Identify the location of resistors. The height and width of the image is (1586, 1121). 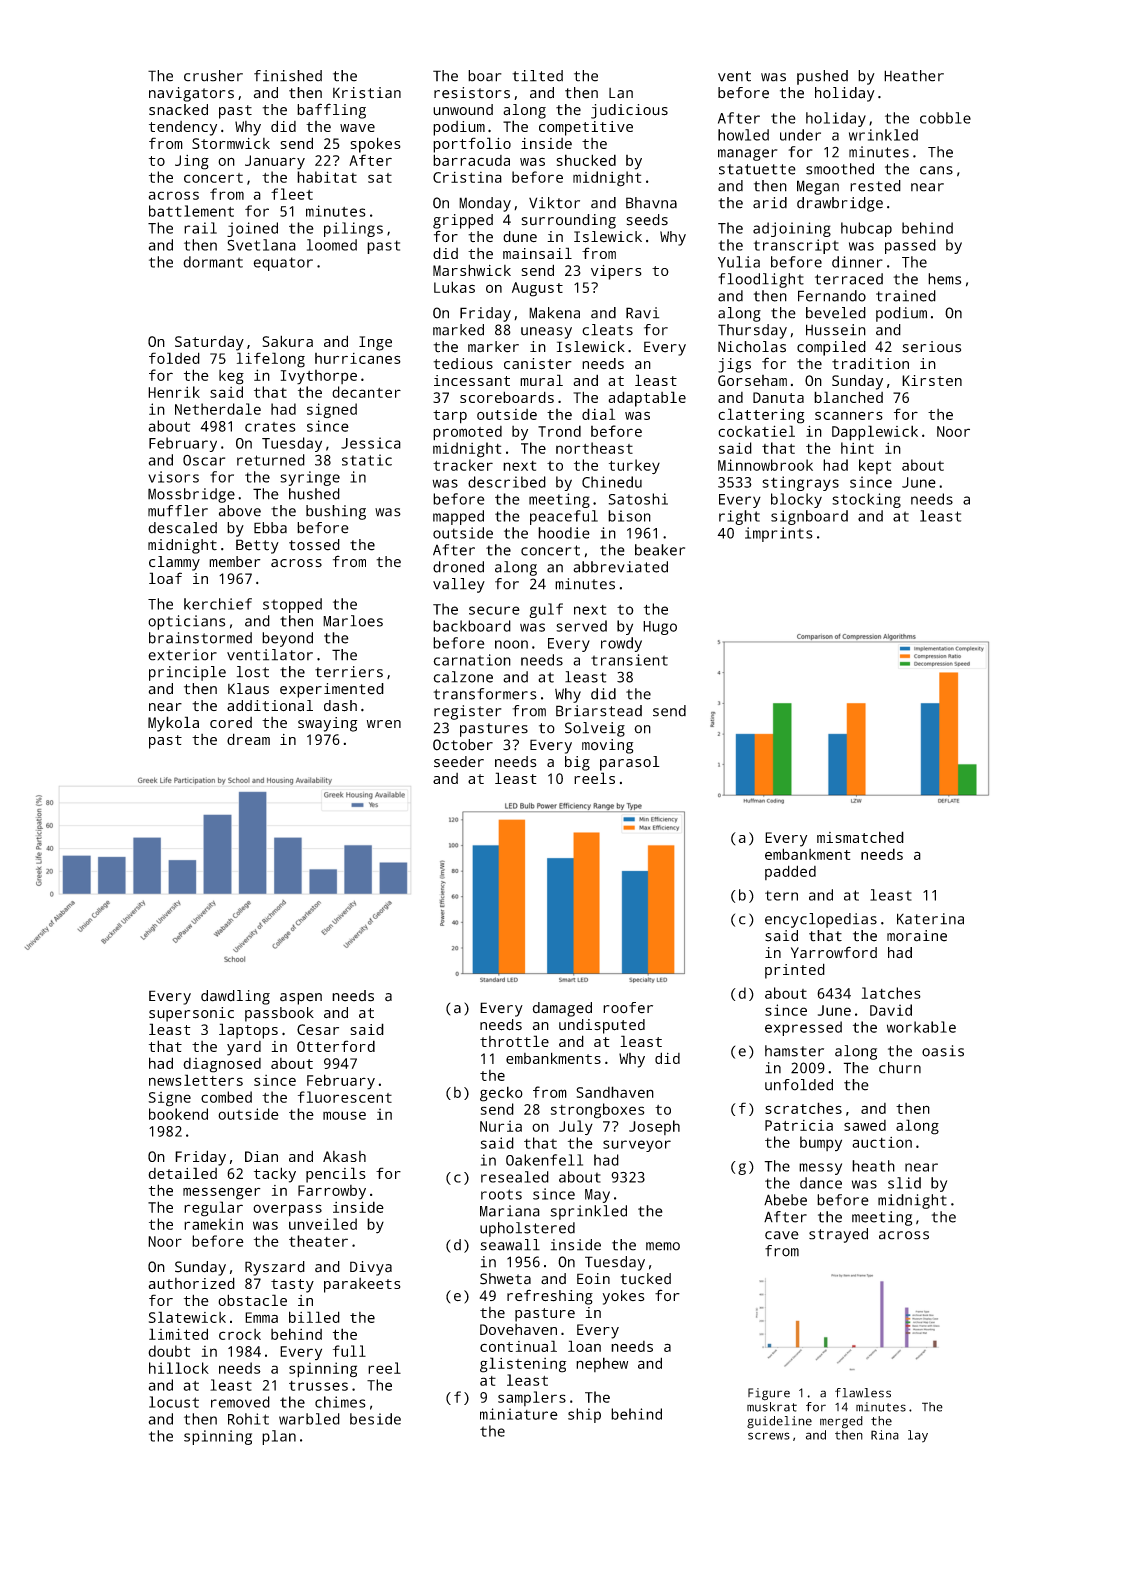
(472, 93).
